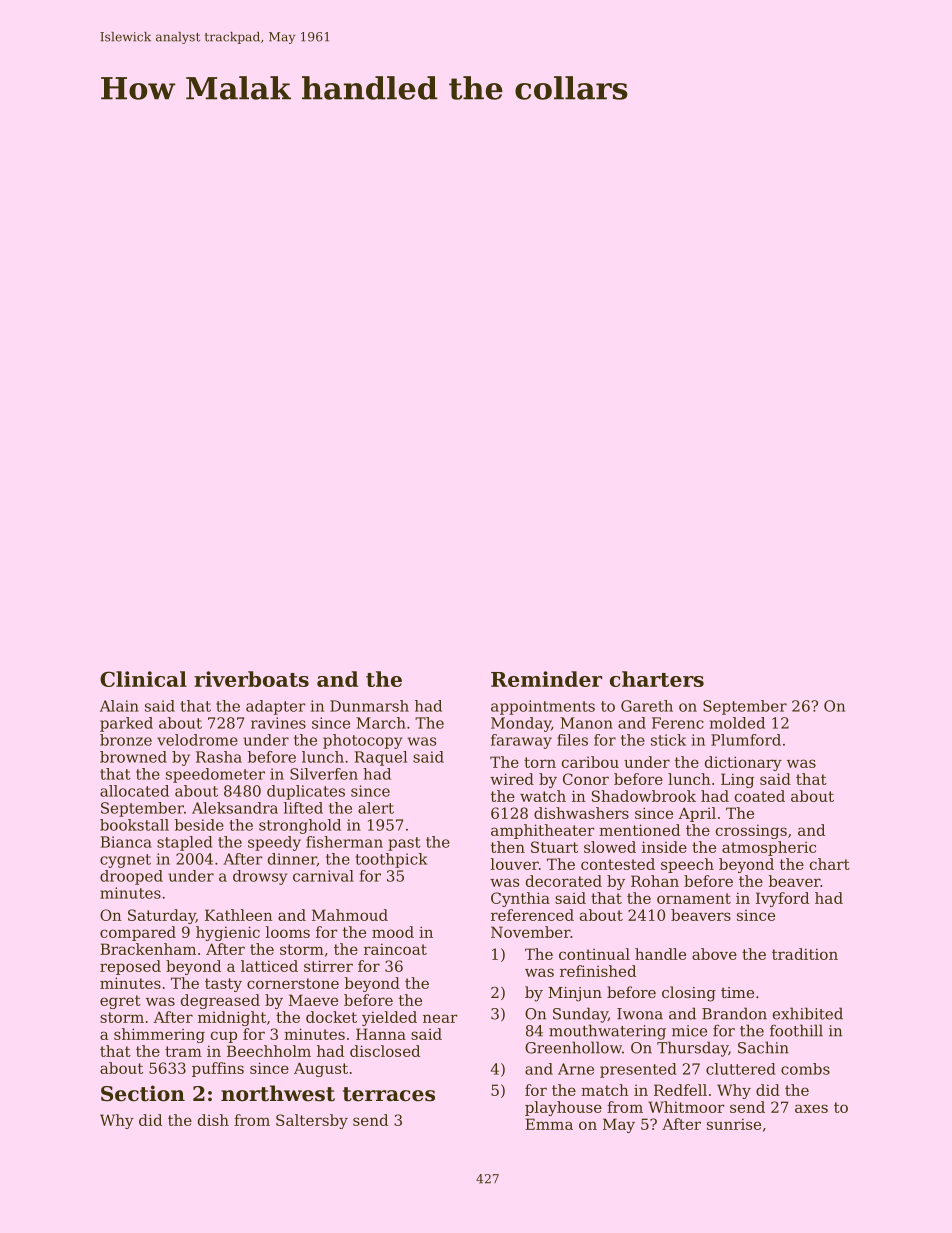 This page has height=1233, width=952. Describe the element at coordinates (224, 1037) in the page. I see `cup` at that location.
